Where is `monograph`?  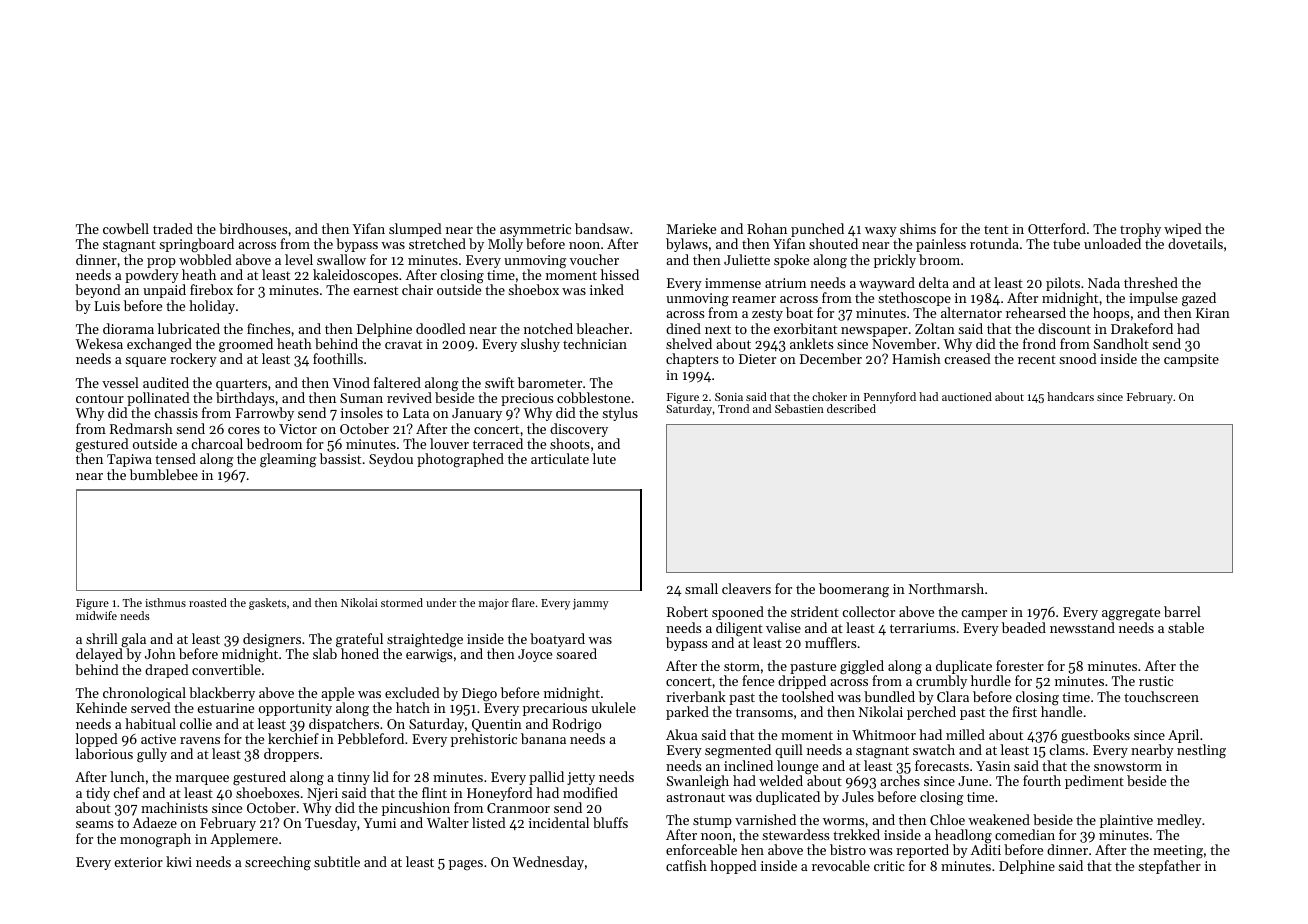
monograph is located at coordinates (155, 840).
